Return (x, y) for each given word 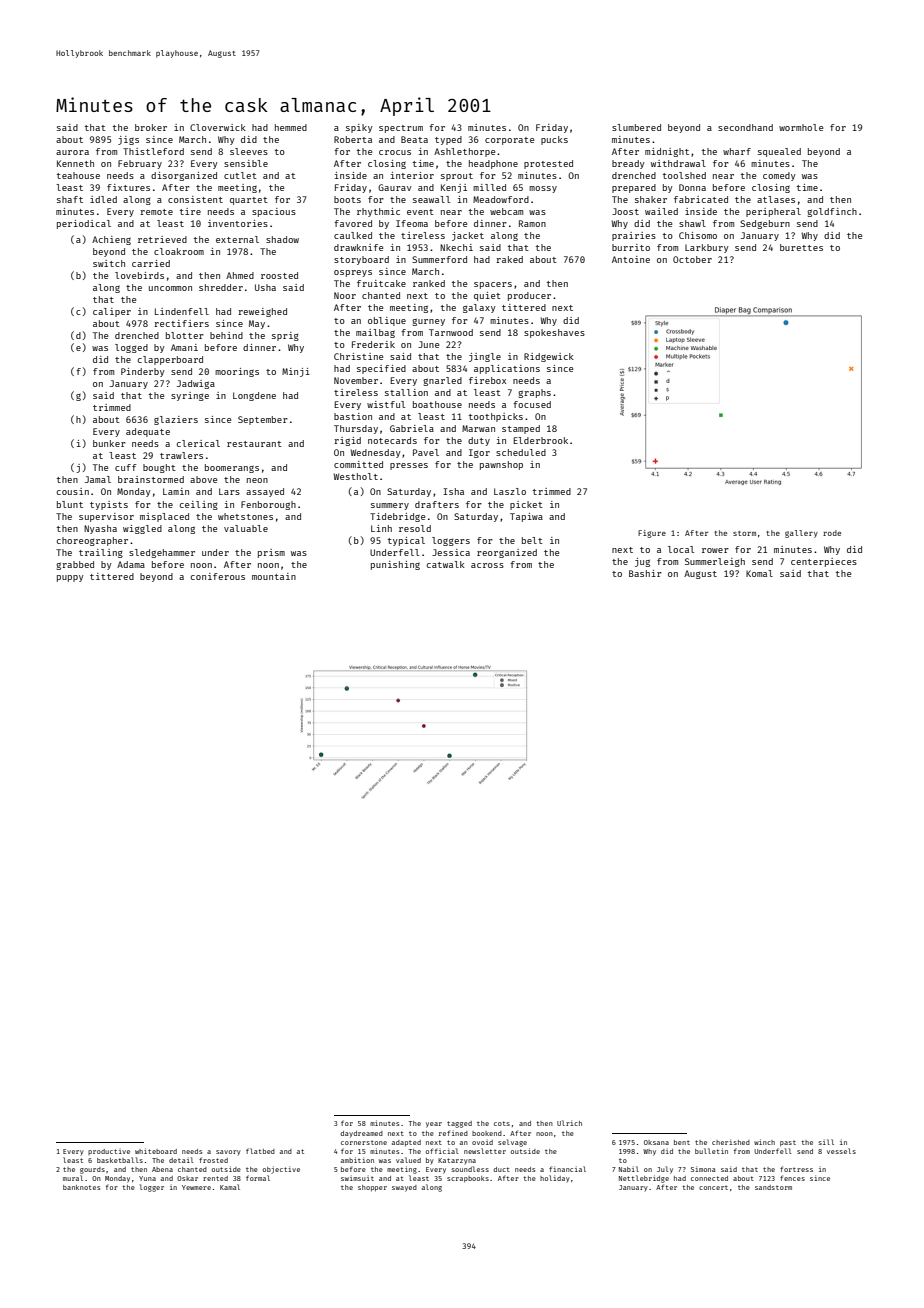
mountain (274, 576)
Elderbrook (540, 440)
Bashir (645, 573)
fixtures (128, 187)
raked (509, 259)
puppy (70, 578)
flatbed (260, 1151)
